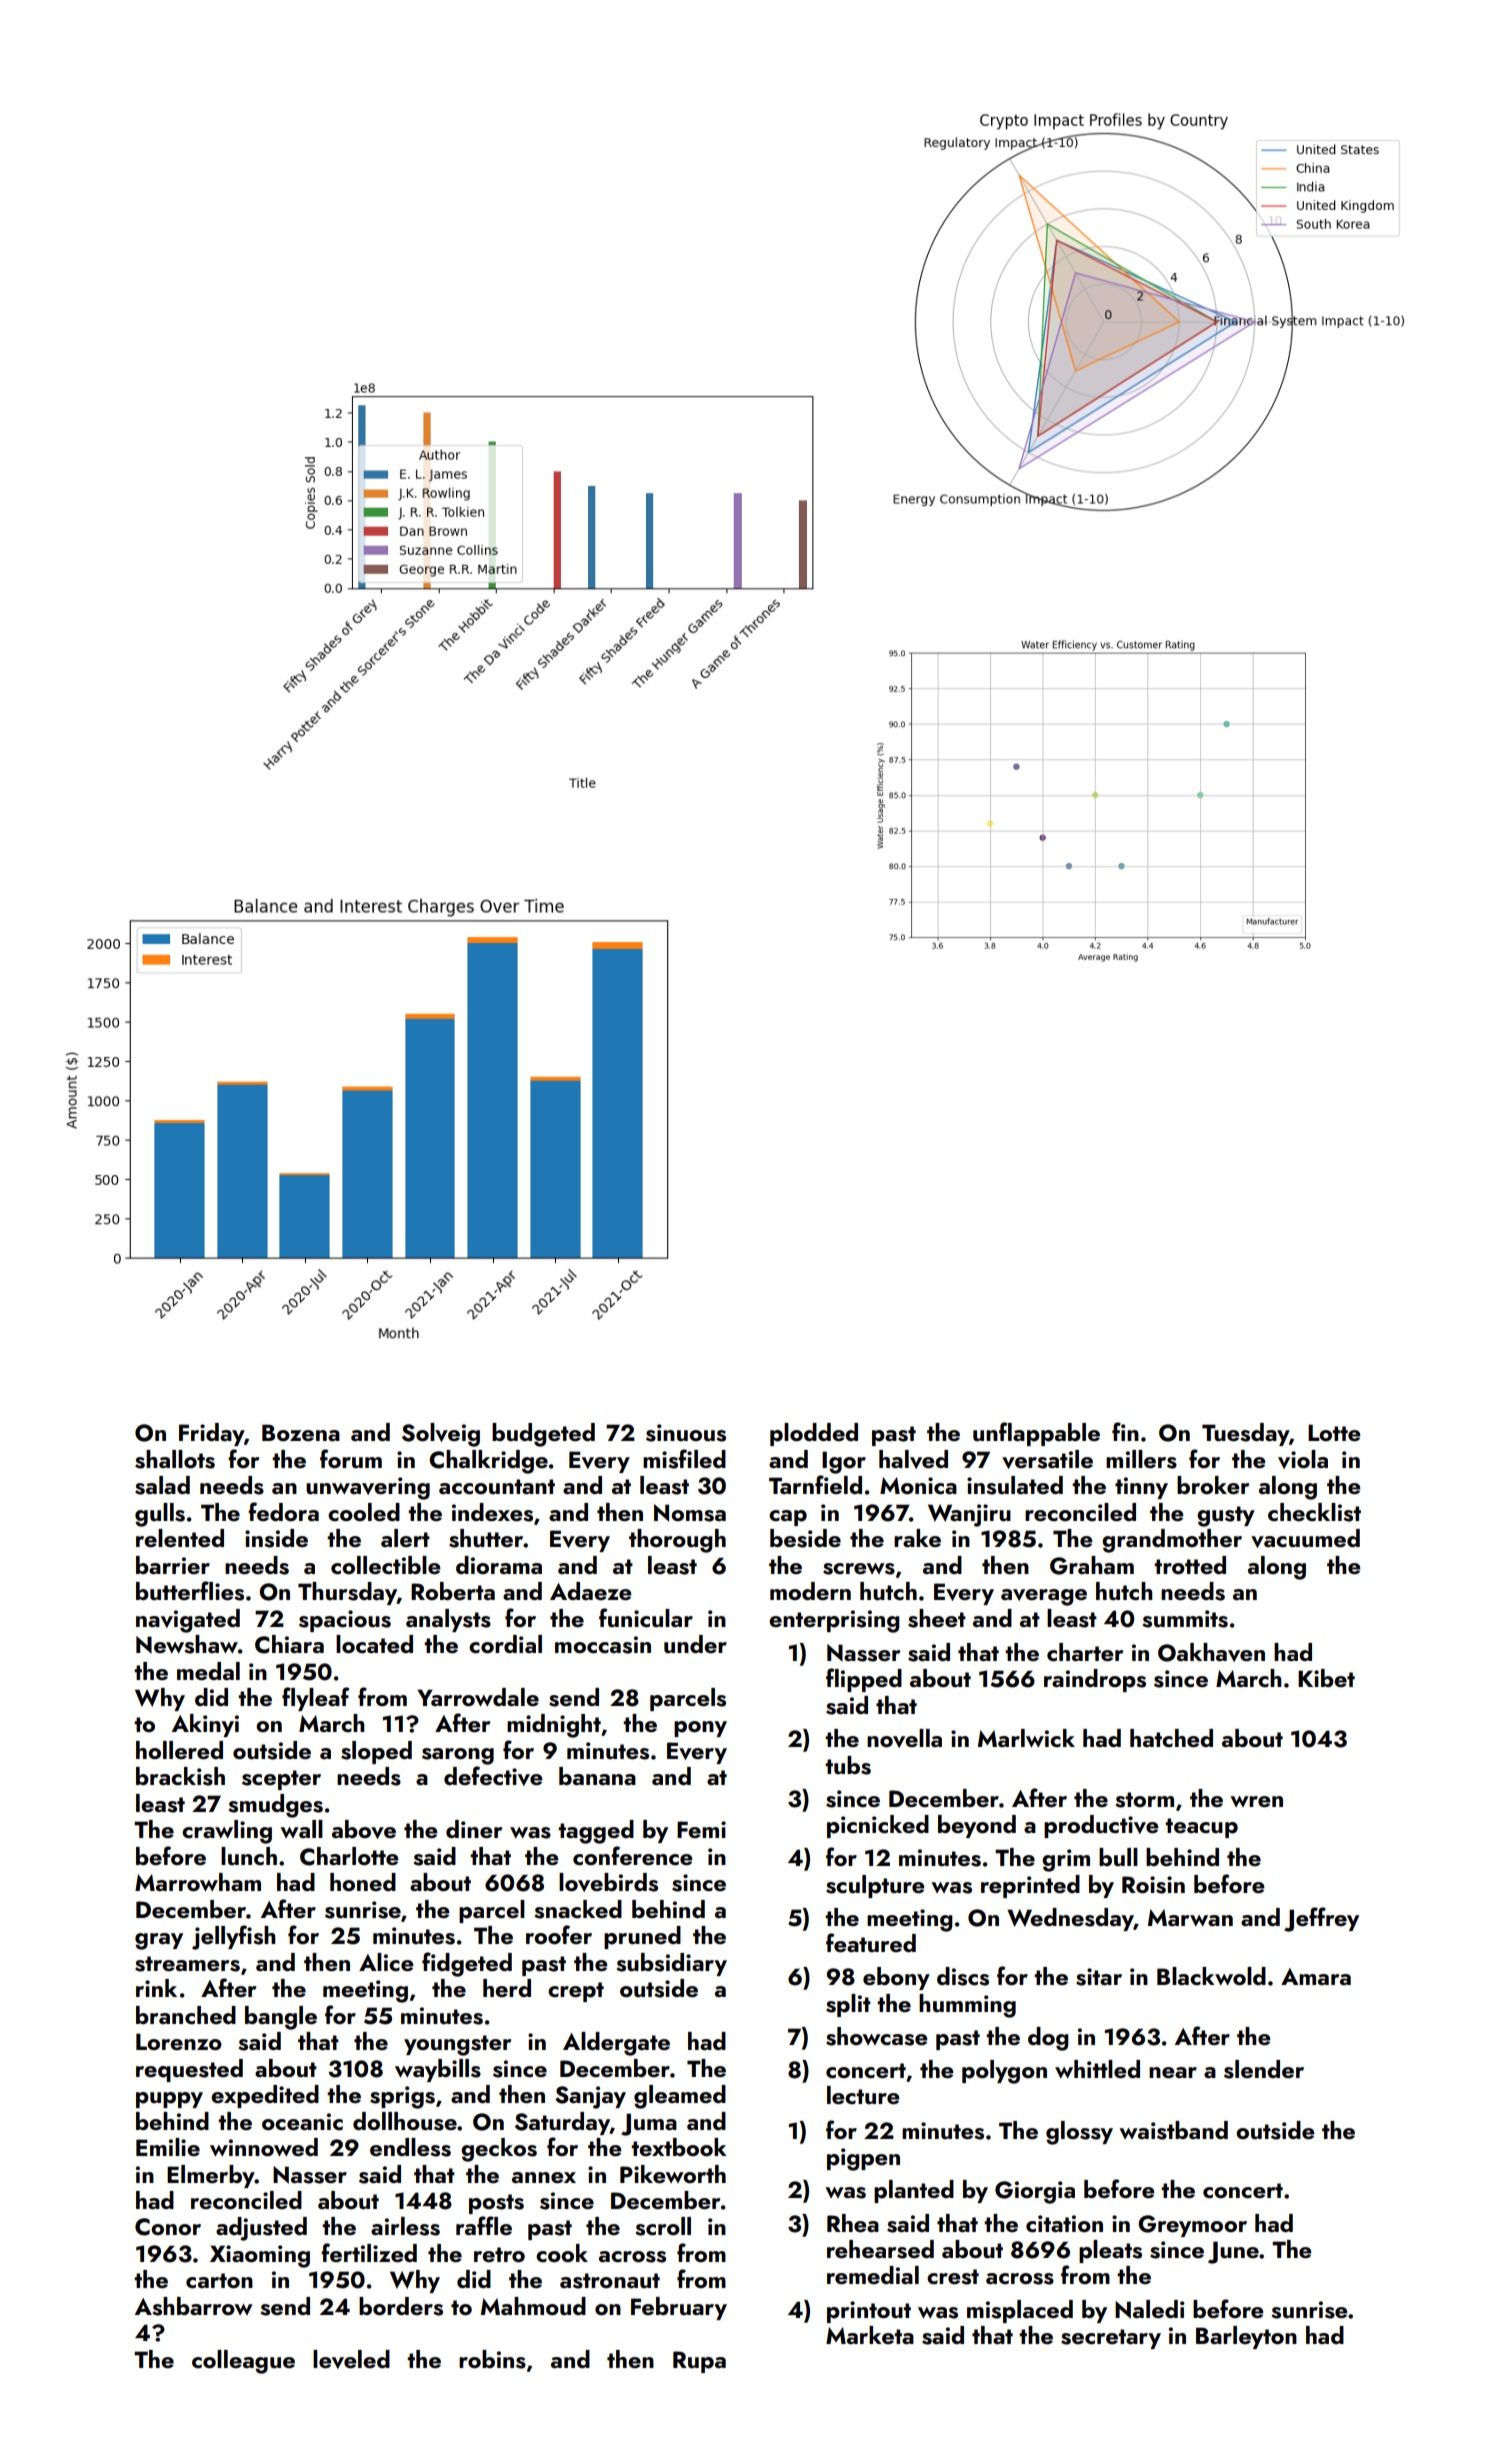 The image size is (1496, 2464). Describe the element at coordinates (863, 2159) in the document. I see `pigpen` at that location.
